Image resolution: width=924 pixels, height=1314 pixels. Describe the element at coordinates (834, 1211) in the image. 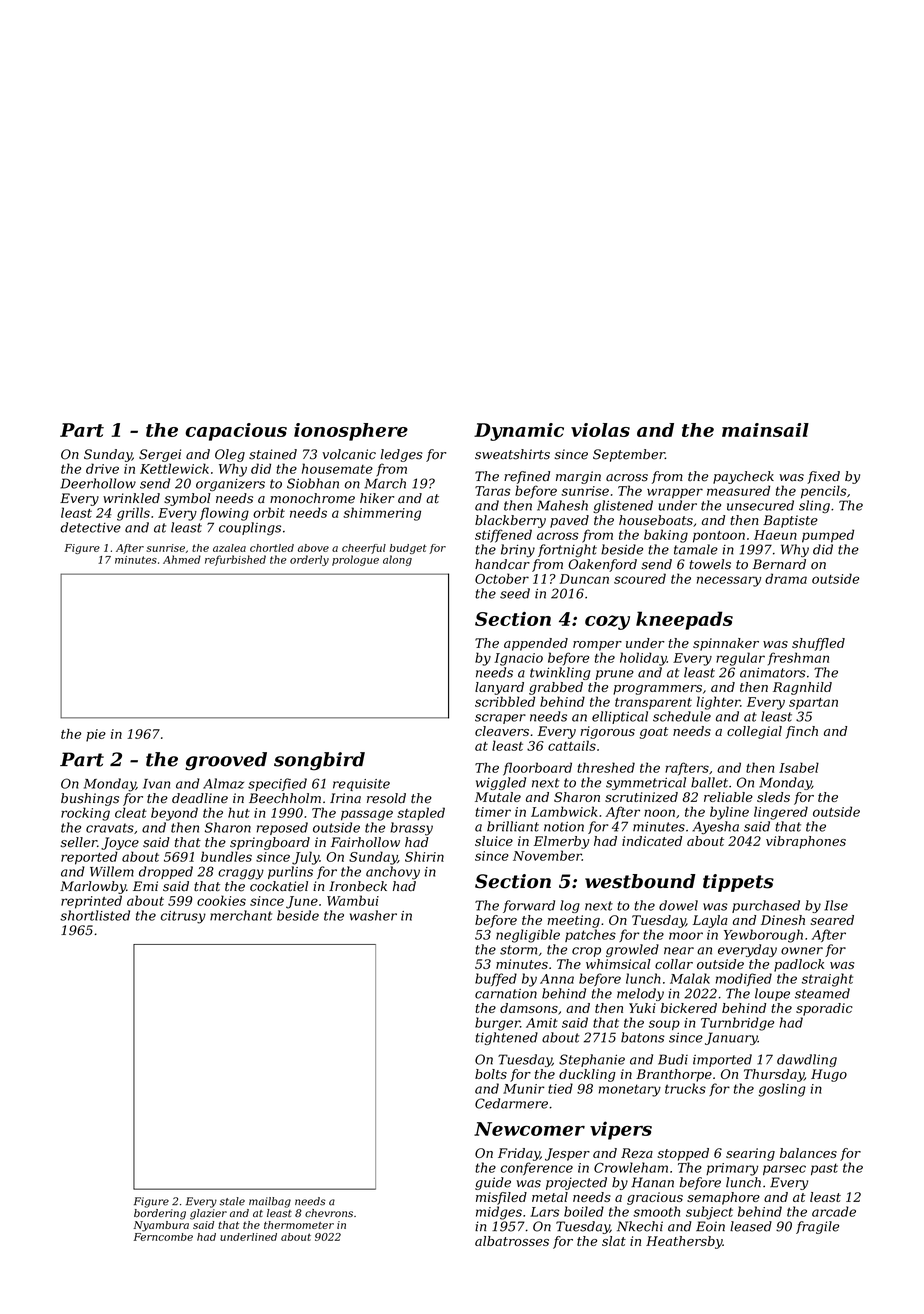

I see `arcade` at that location.
